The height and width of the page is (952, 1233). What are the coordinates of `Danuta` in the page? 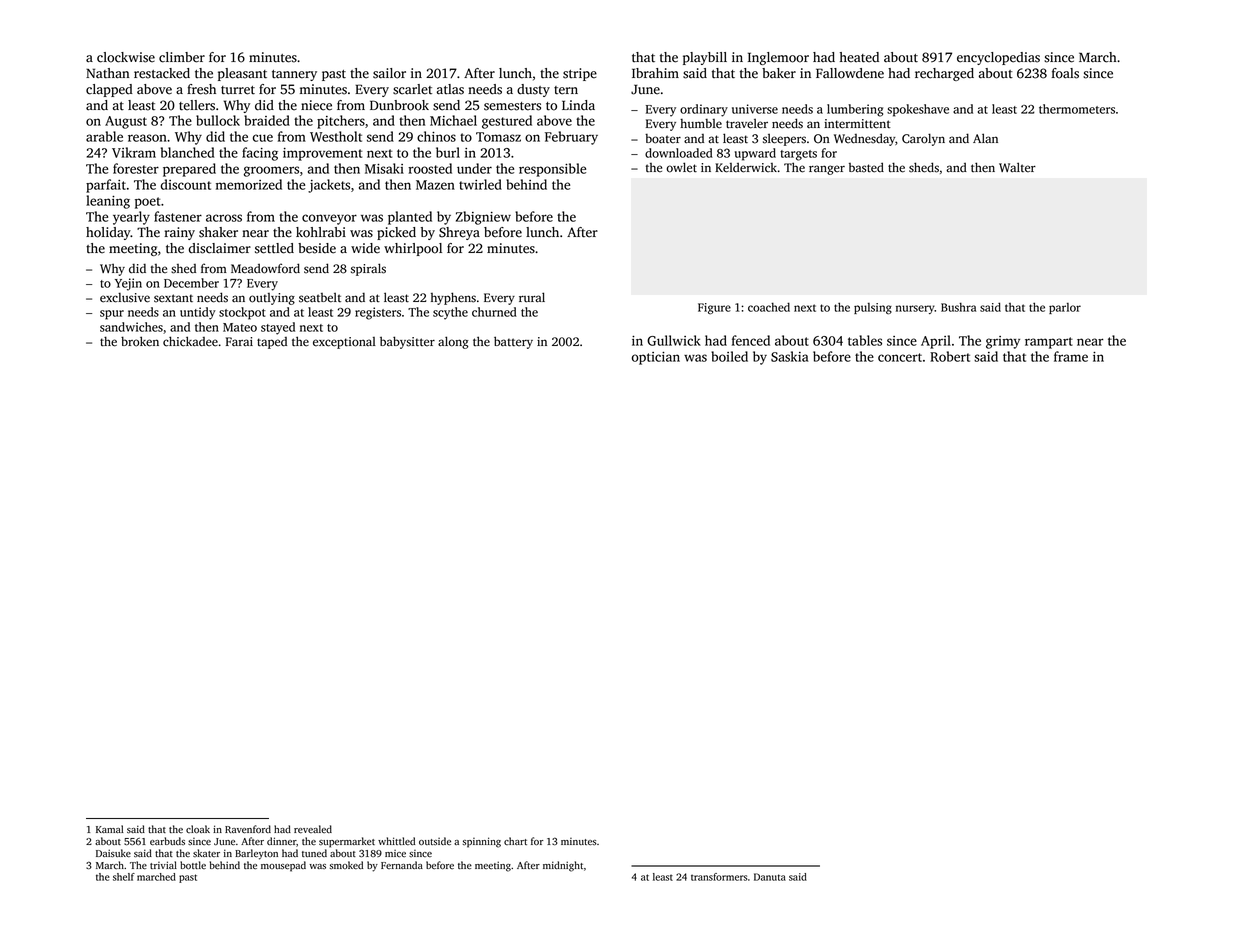 It's located at (770, 877).
